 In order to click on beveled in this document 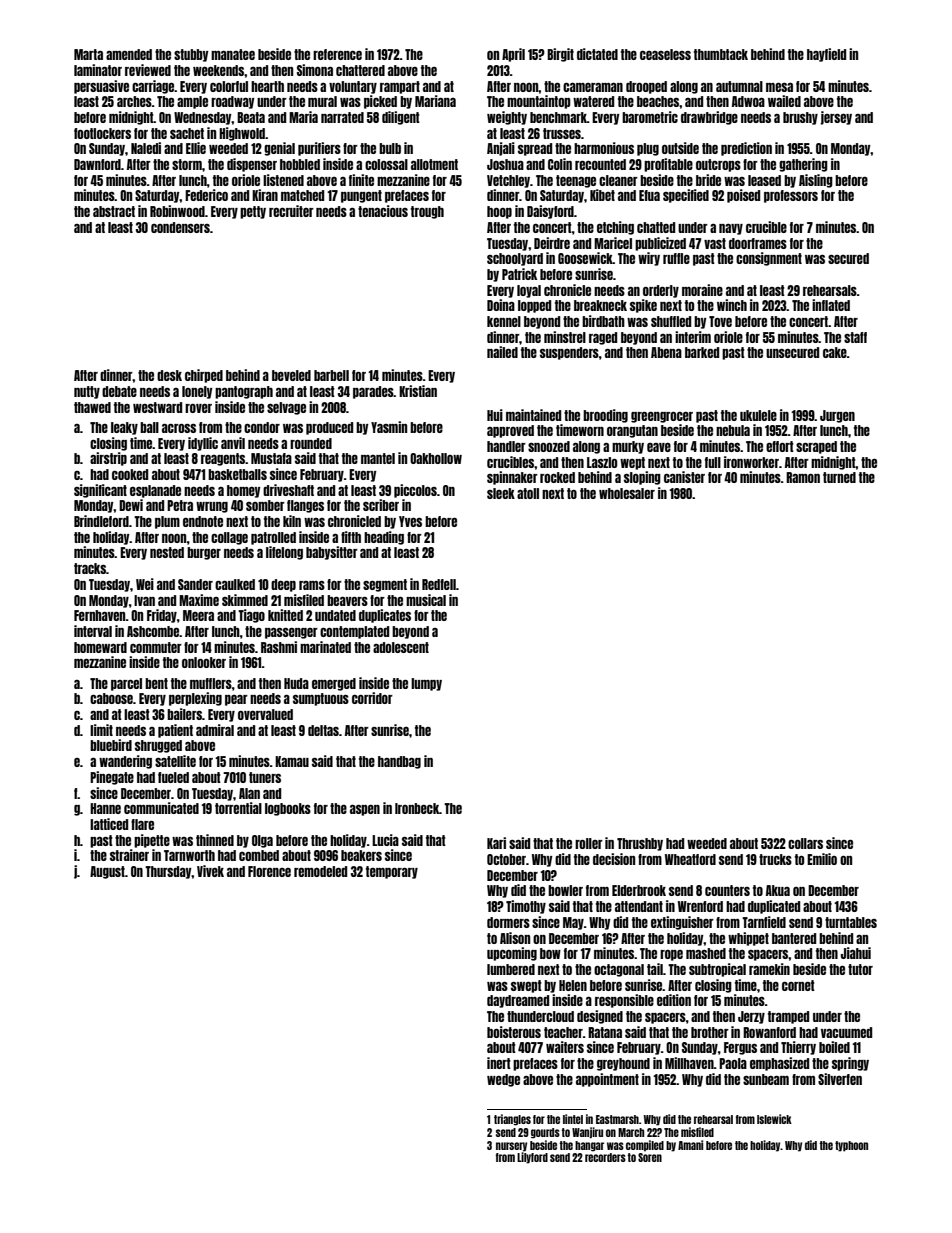, I will do `click(291, 375)`.
